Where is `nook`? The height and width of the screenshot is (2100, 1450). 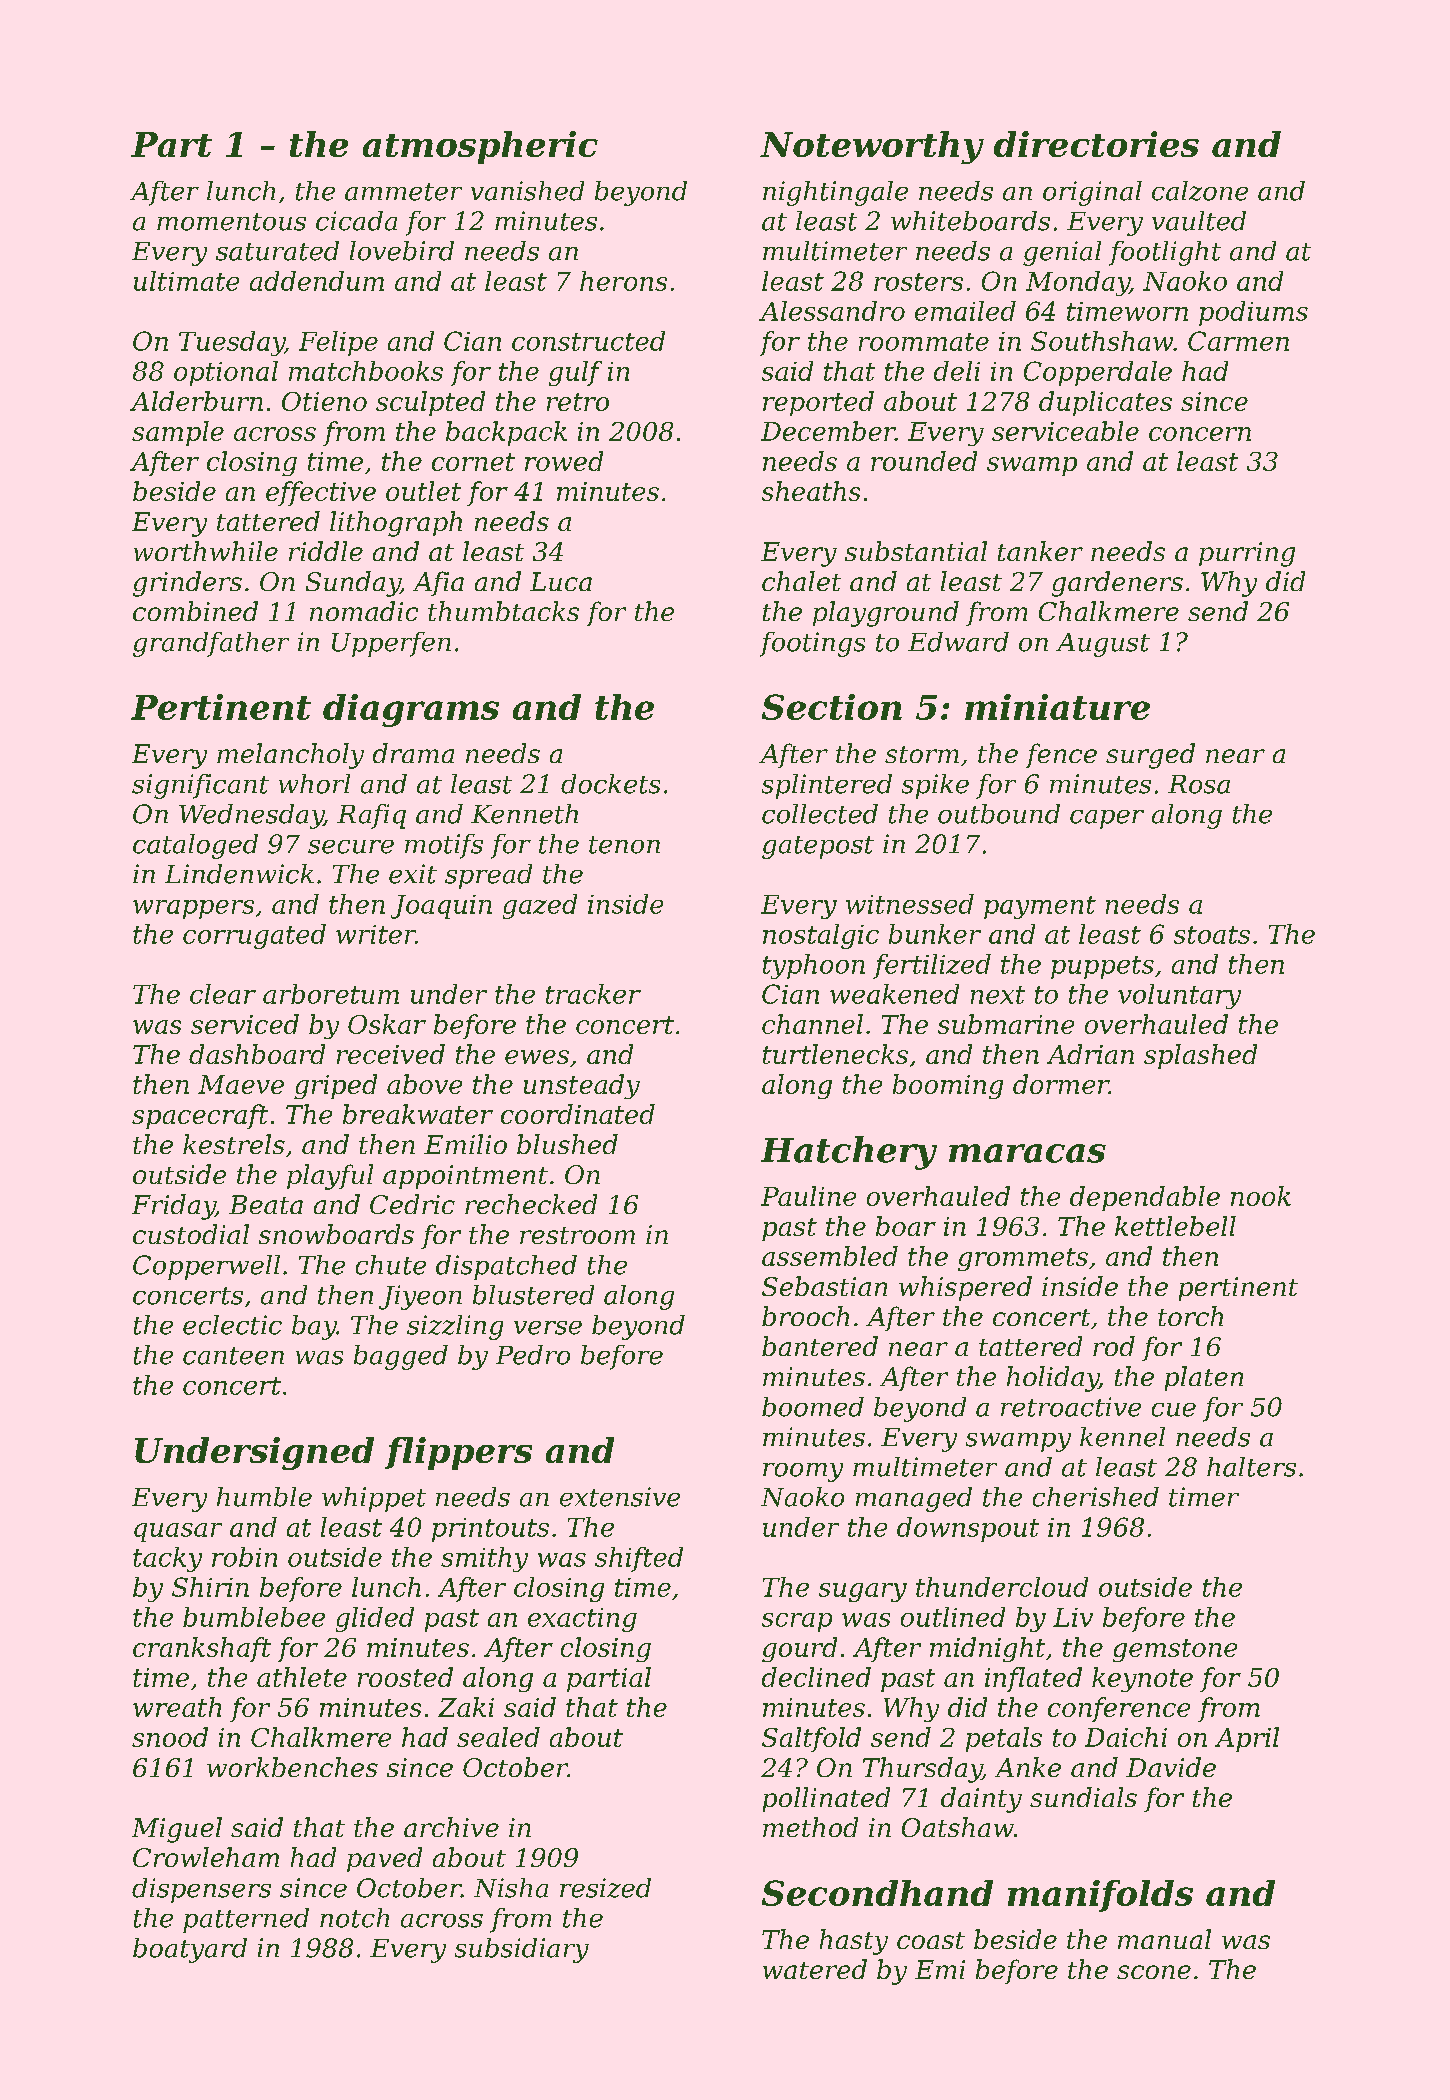
nook is located at coordinates (1261, 1196).
